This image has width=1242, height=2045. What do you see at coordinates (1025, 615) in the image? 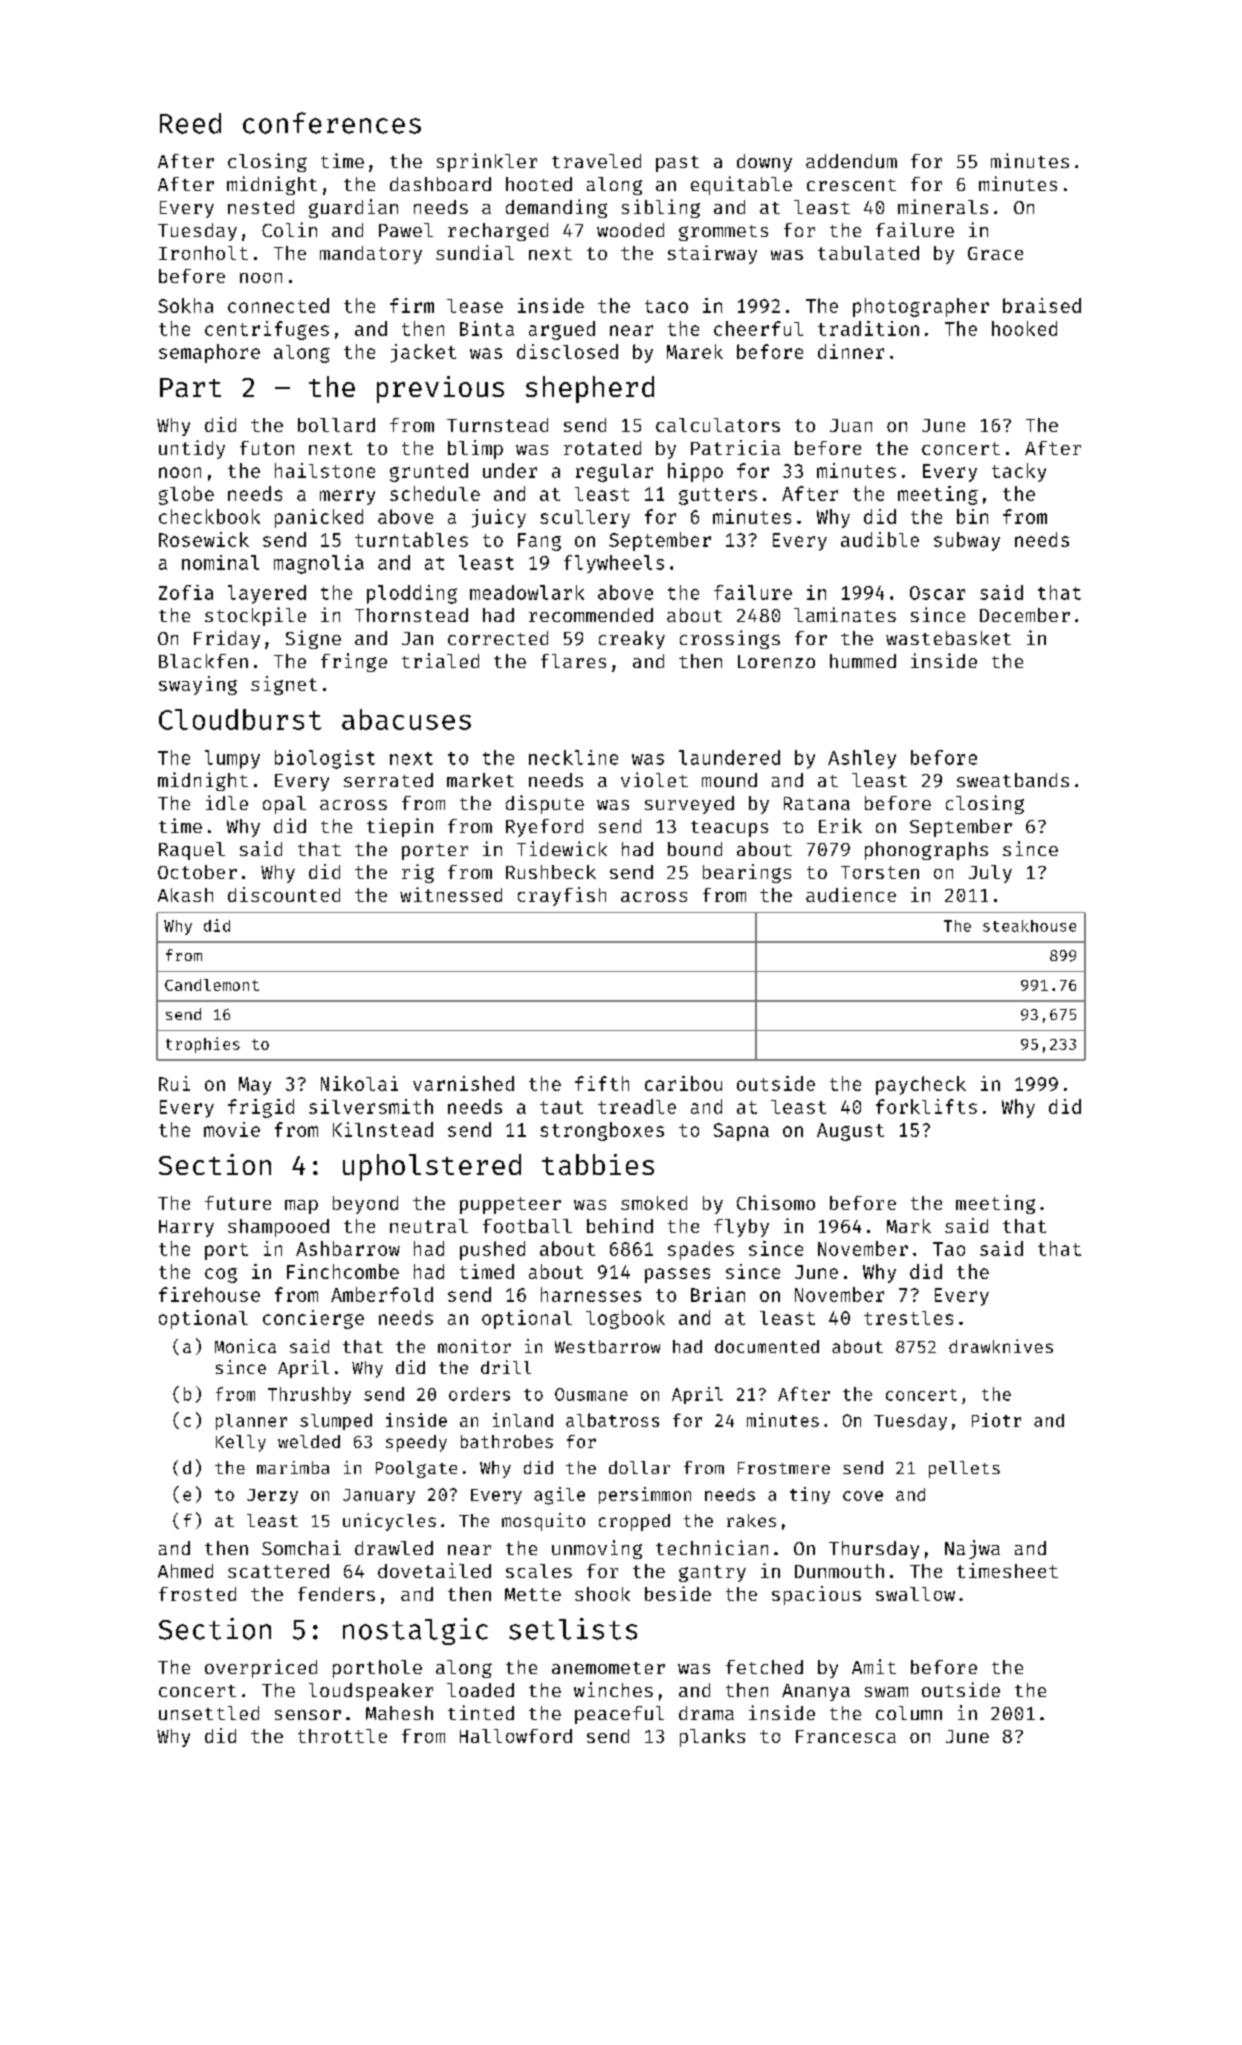
I see `December` at bounding box center [1025, 615].
